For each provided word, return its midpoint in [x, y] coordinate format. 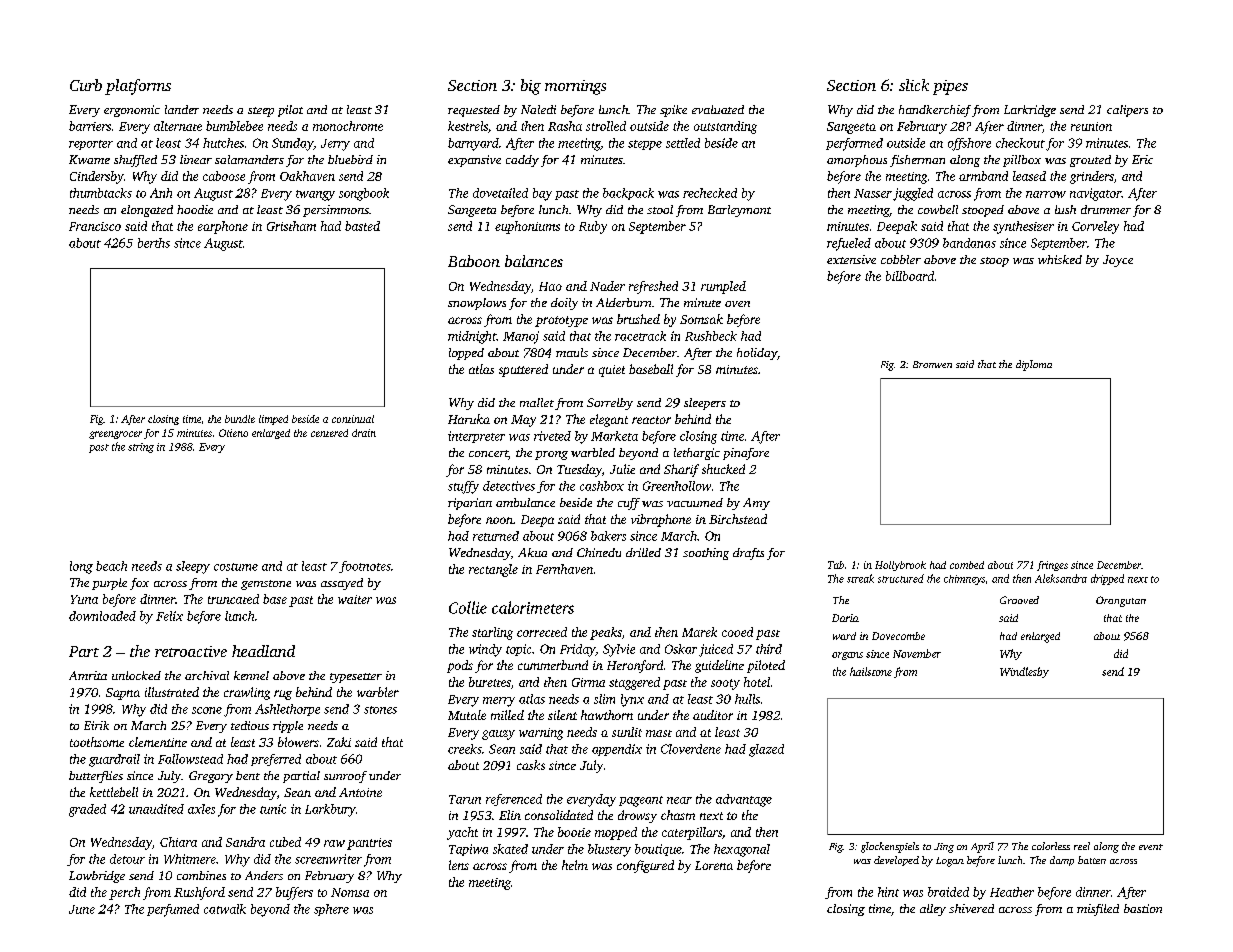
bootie [574, 832]
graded [87, 810]
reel [1082, 846]
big [531, 87]
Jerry [335, 145]
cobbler [901, 259]
